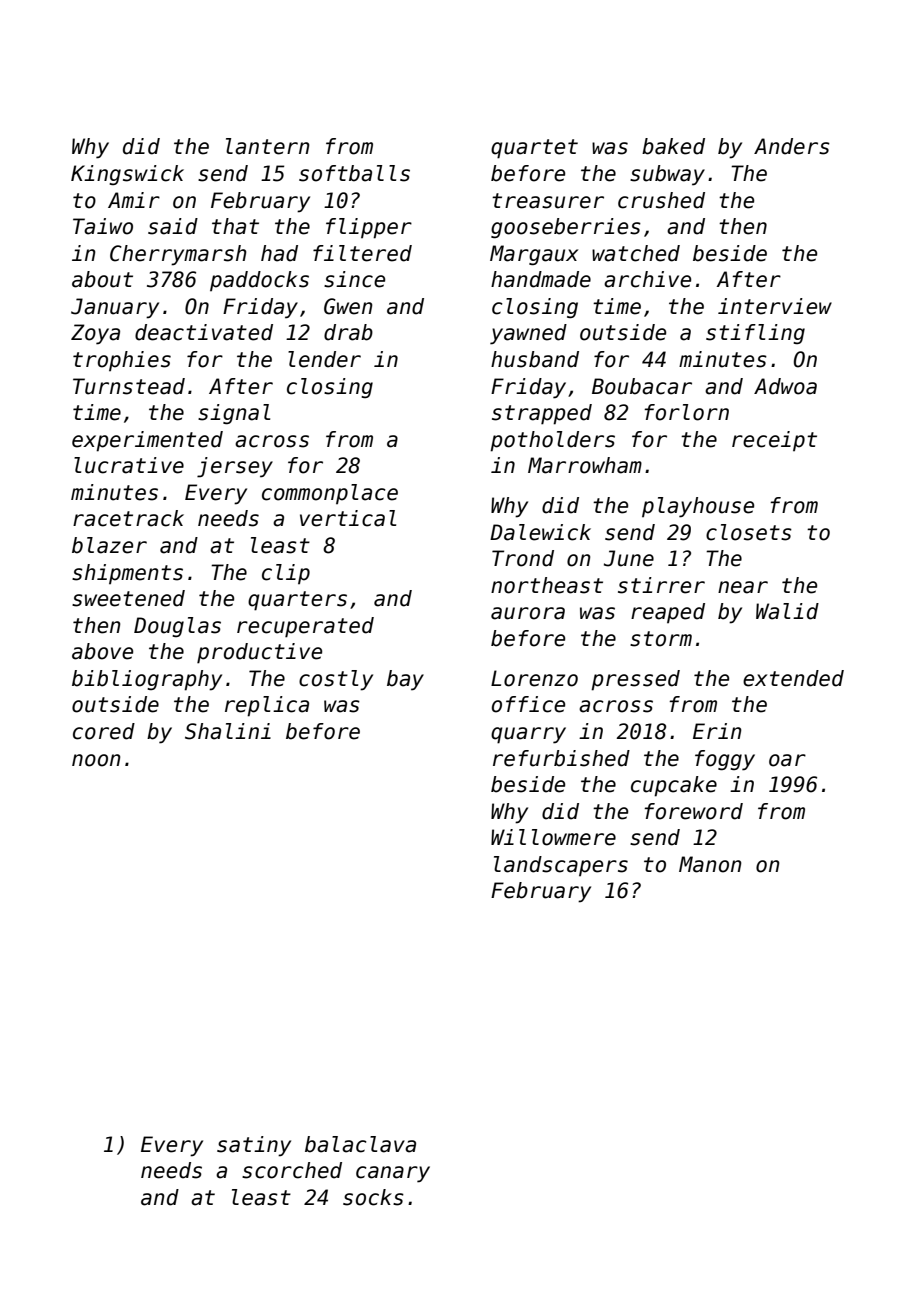 This image has height=1311, width=924. Describe the element at coordinates (348, 518) in the image. I see `vertical` at that location.
